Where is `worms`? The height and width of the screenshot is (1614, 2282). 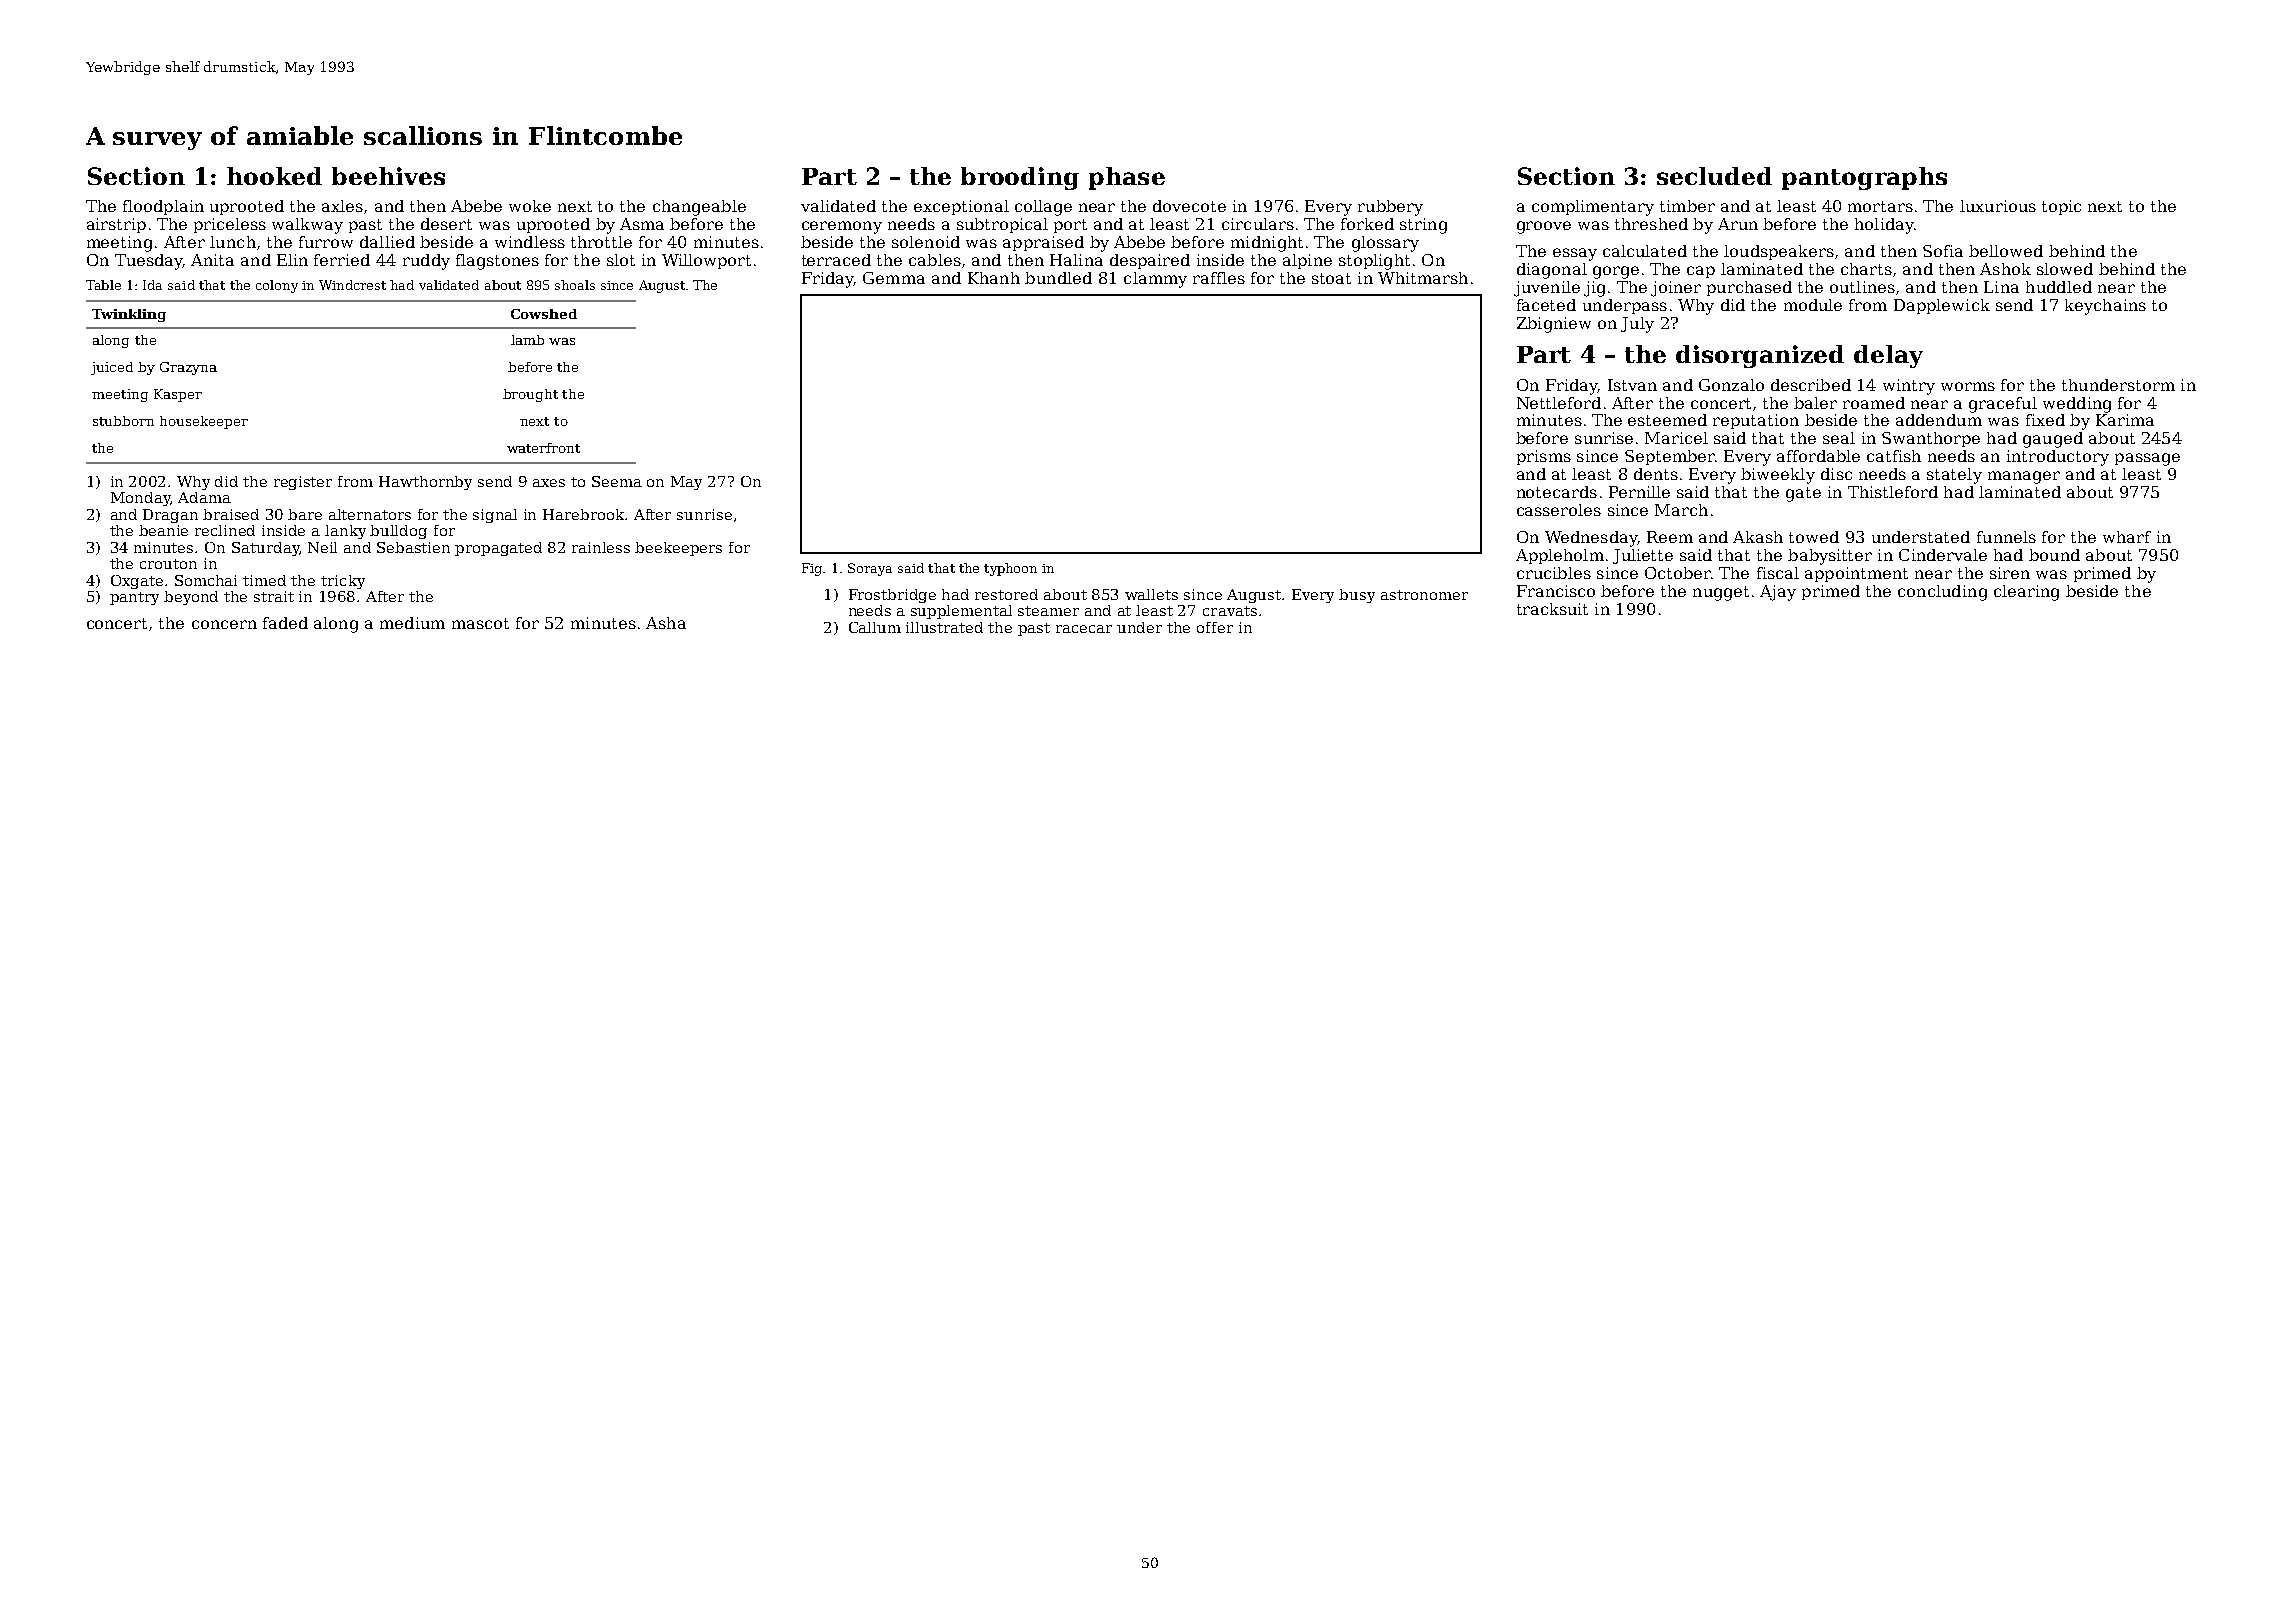
worms is located at coordinates (1968, 386).
